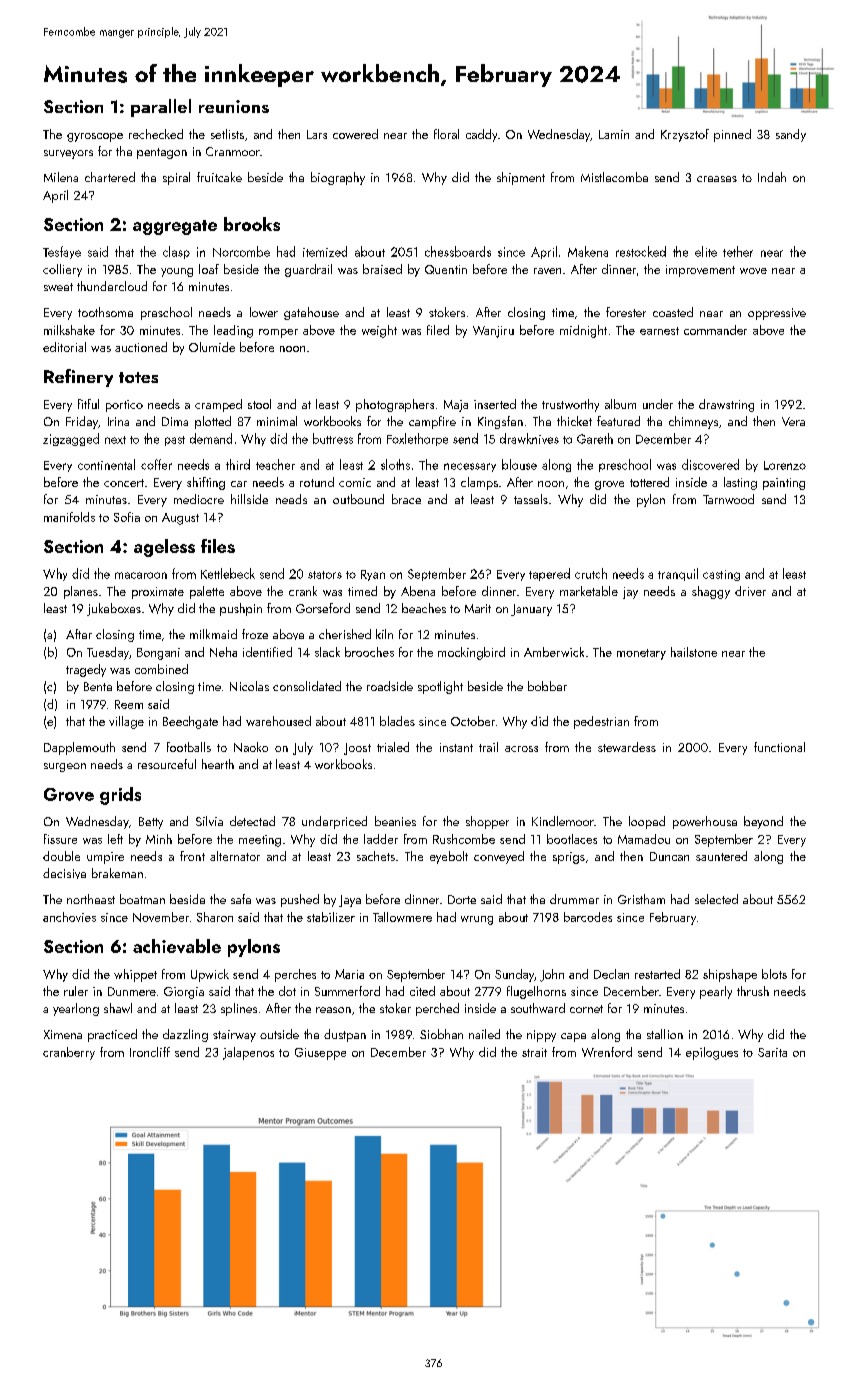  I want to click on outside, so click(279, 1034).
